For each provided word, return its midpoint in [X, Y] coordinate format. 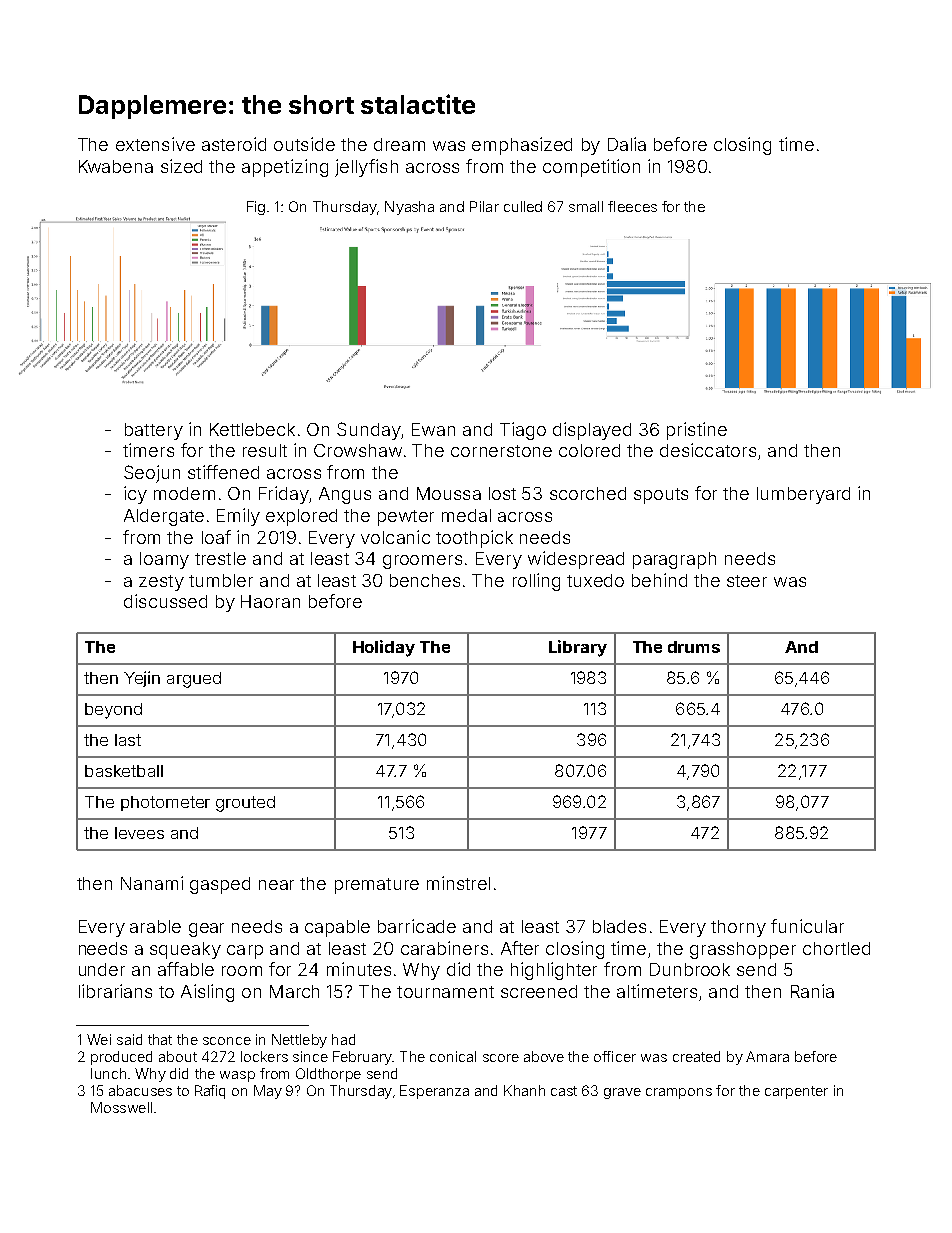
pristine [697, 431]
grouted [245, 804]
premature [377, 886]
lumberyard [803, 495]
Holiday [384, 648]
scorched [588, 493]
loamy [164, 560]
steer [747, 581]
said [129, 1039]
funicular [807, 926]
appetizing [285, 168]
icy [135, 495]
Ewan [433, 429]
